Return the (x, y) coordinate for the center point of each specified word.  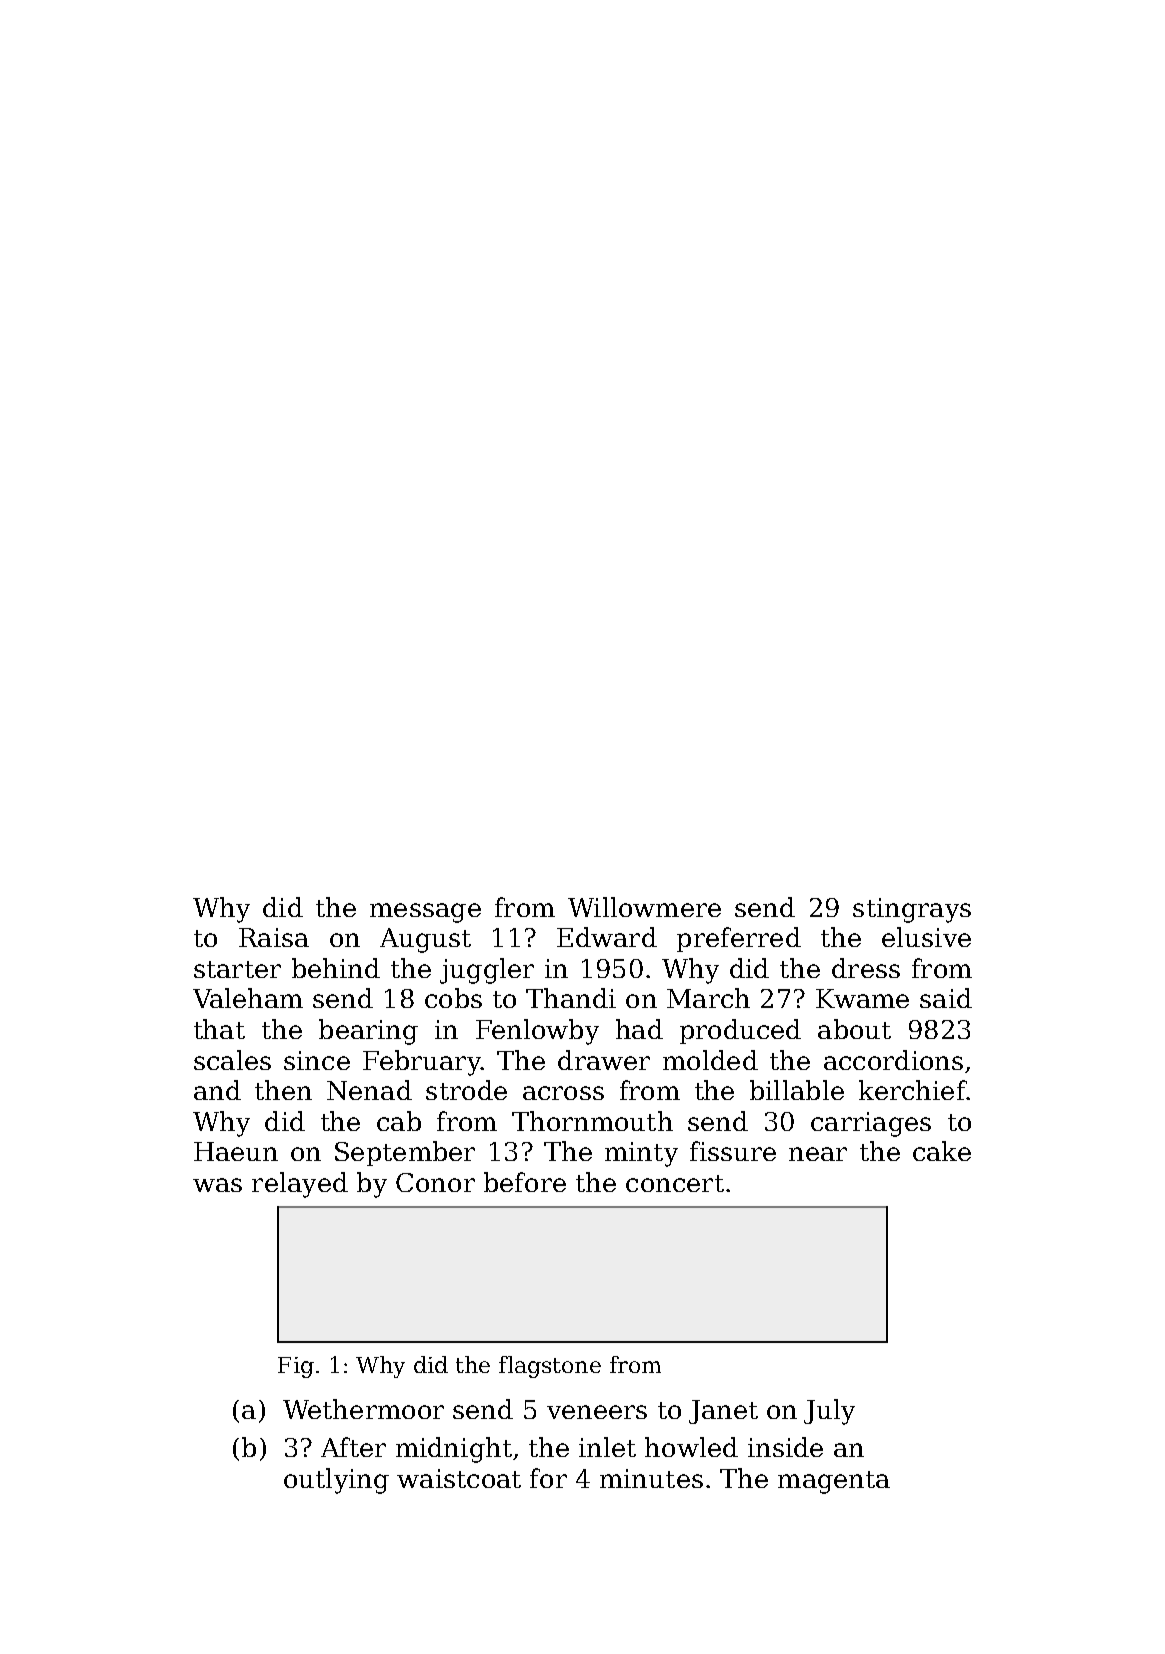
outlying (336, 1481)
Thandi (571, 998)
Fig (296, 1367)
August (425, 940)
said (946, 998)
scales (232, 1060)
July (829, 1412)
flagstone (550, 1367)
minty (641, 1154)
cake (942, 1151)
